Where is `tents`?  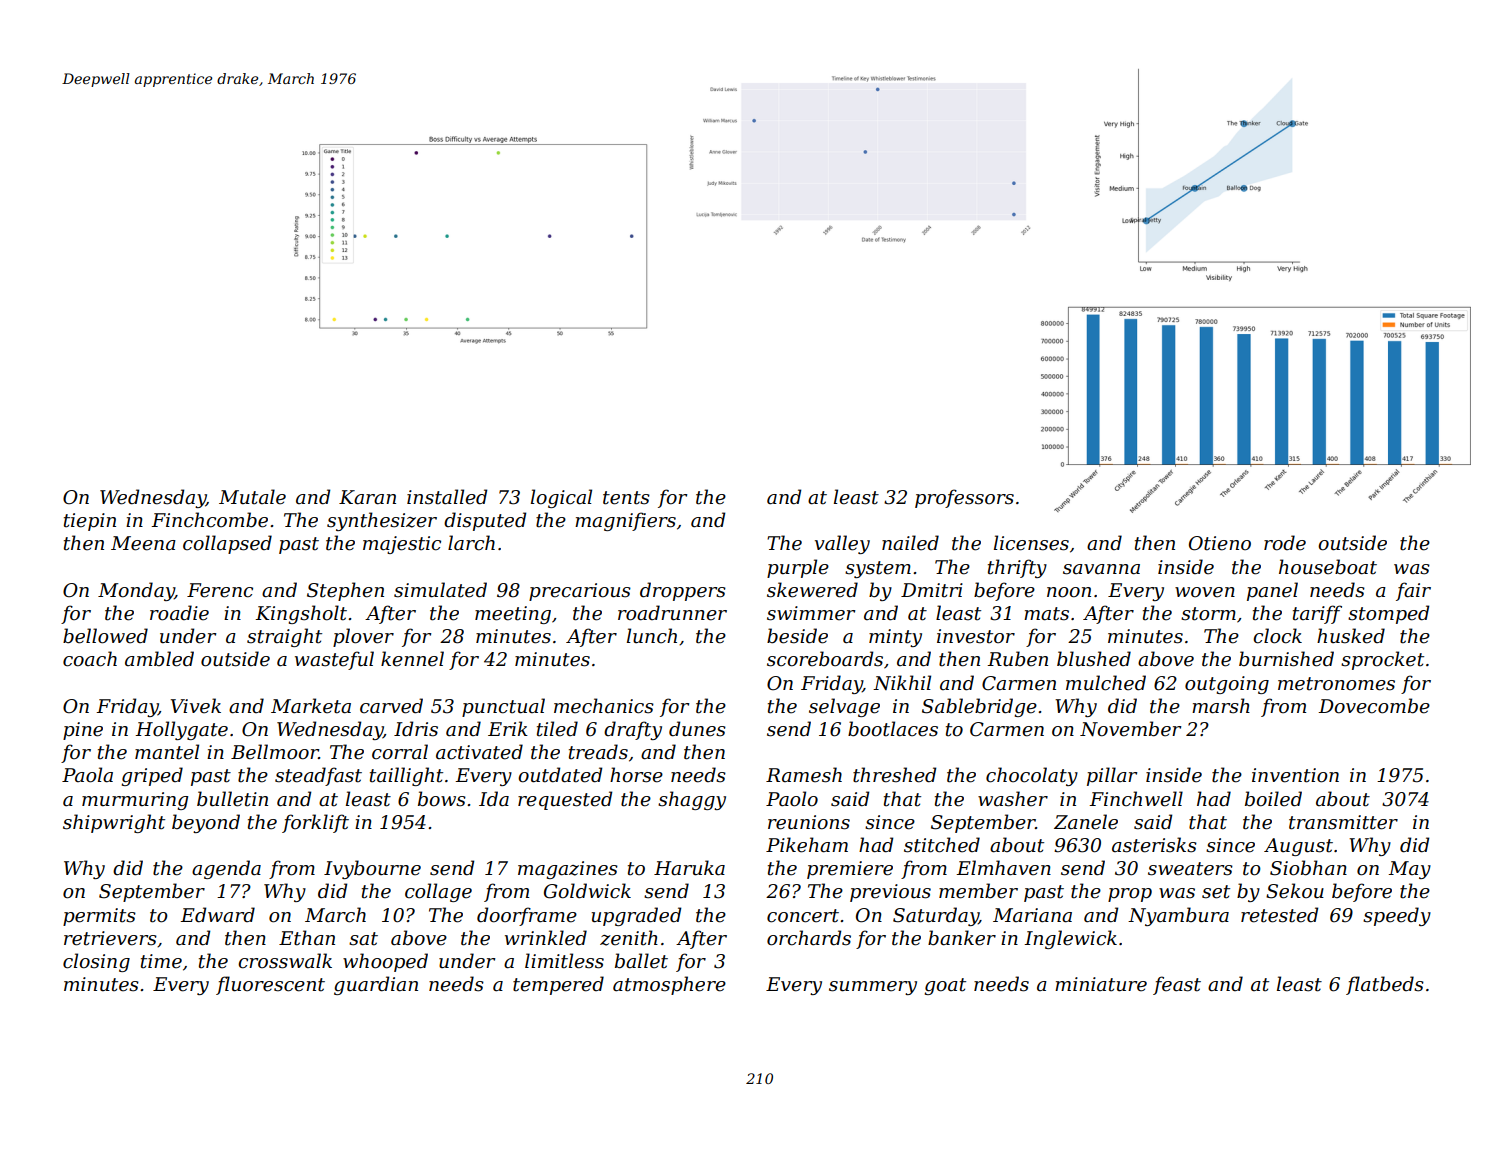
tents is located at coordinates (626, 498).
